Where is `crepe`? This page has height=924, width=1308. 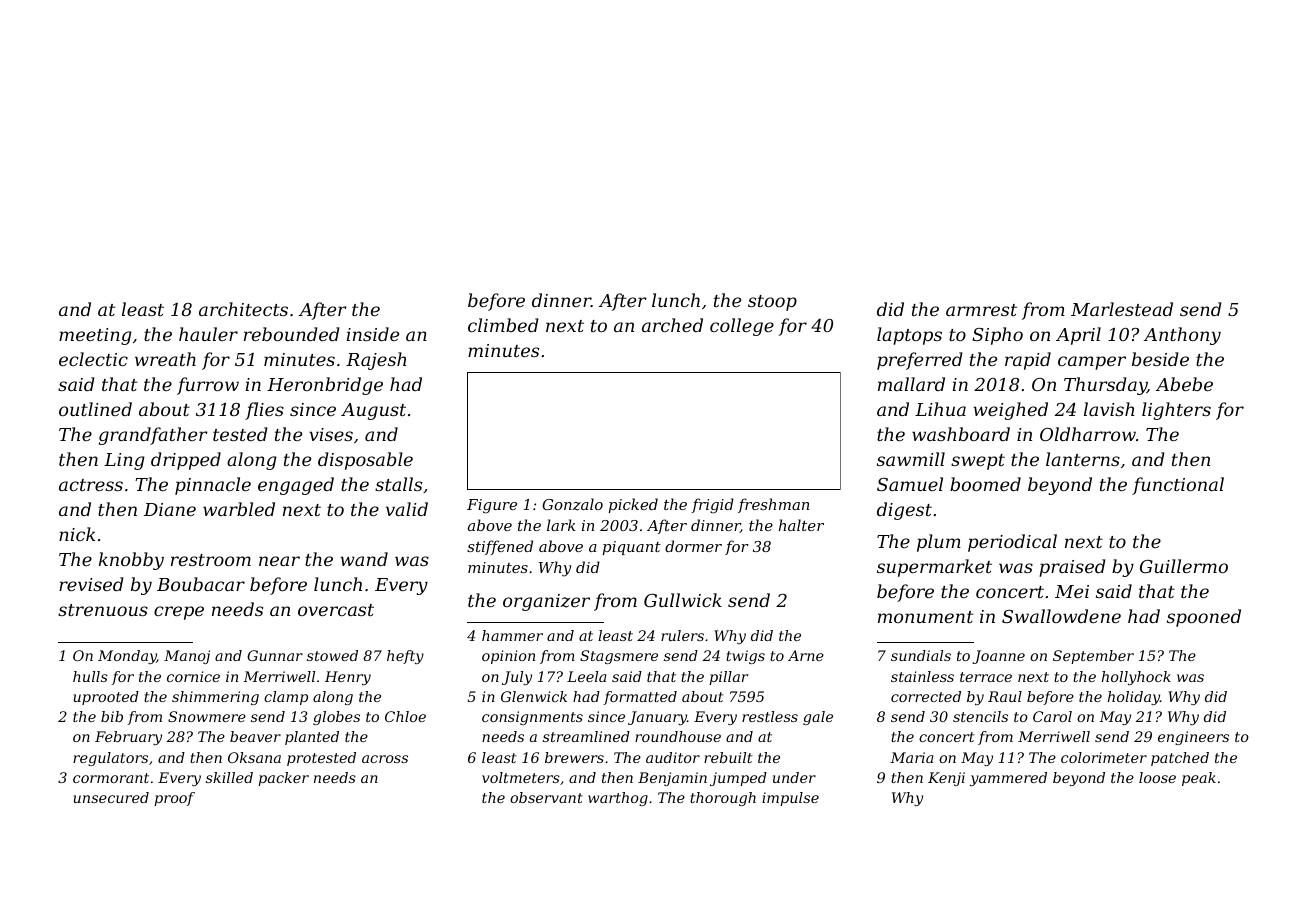 crepe is located at coordinates (179, 613).
